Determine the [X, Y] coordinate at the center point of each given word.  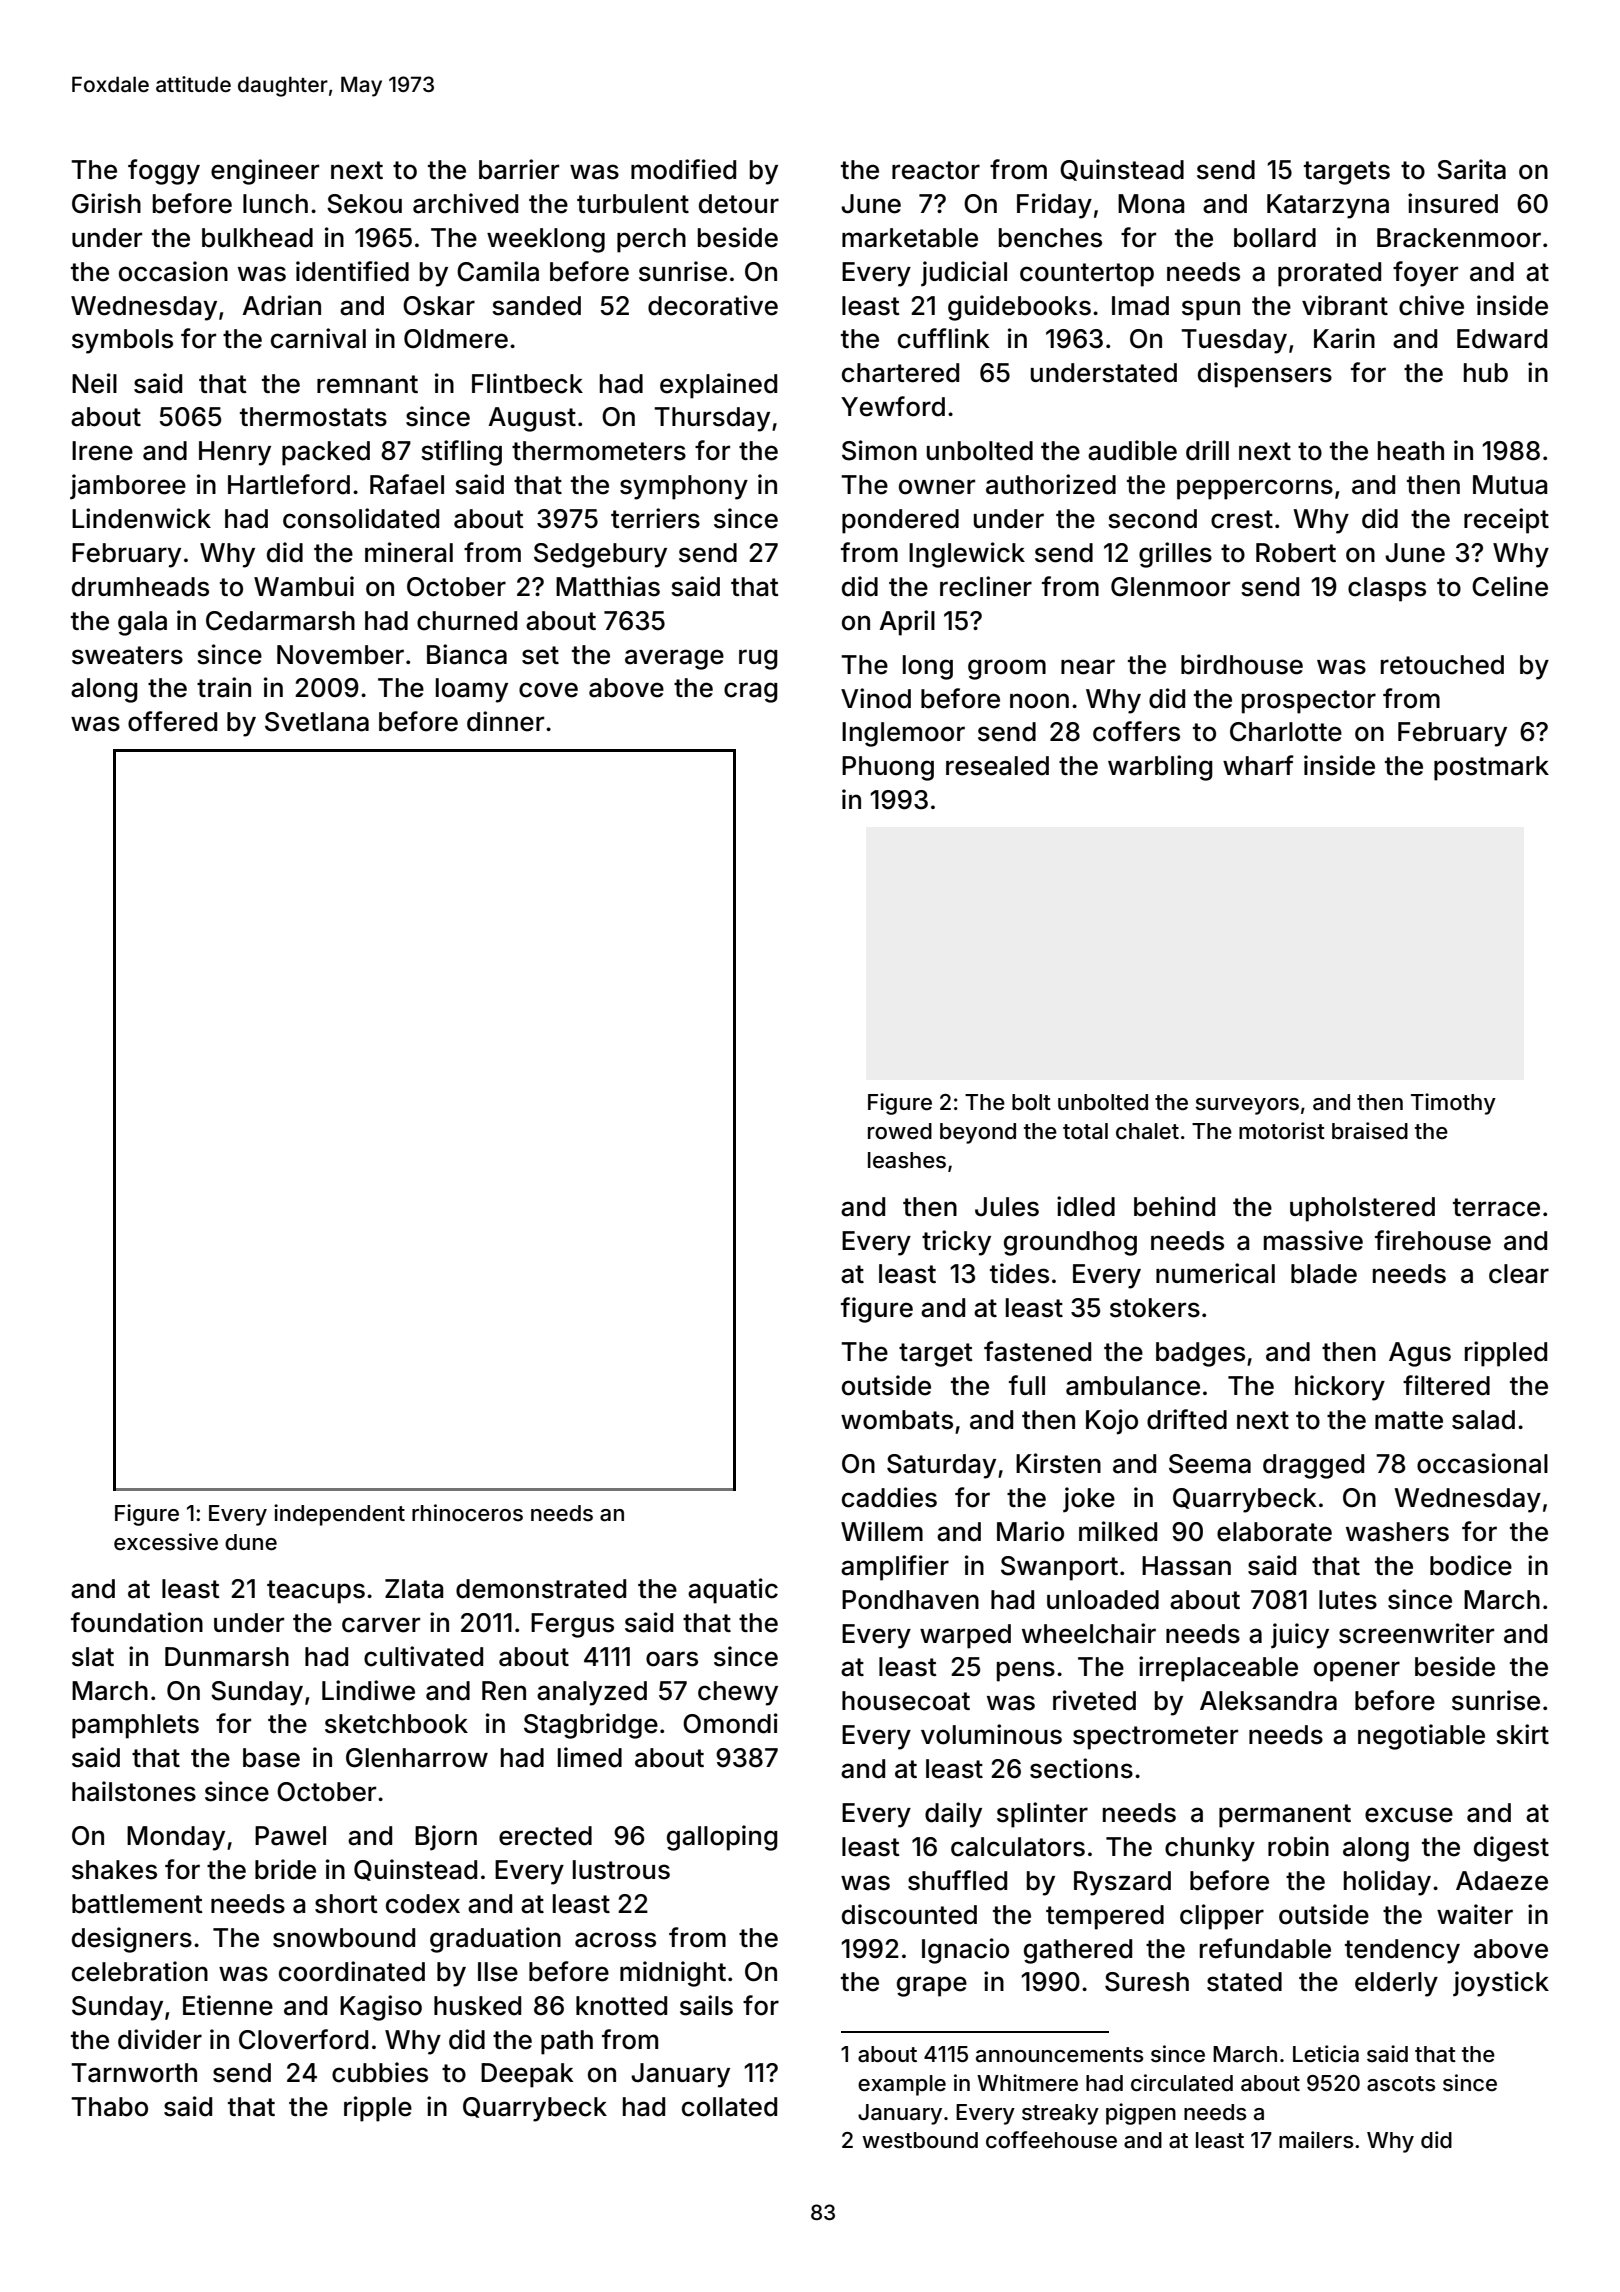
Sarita [1471, 169]
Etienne [228, 2005]
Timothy [1453, 1104]
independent [339, 1515]
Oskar [439, 306]
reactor [936, 170]
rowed [900, 1131]
